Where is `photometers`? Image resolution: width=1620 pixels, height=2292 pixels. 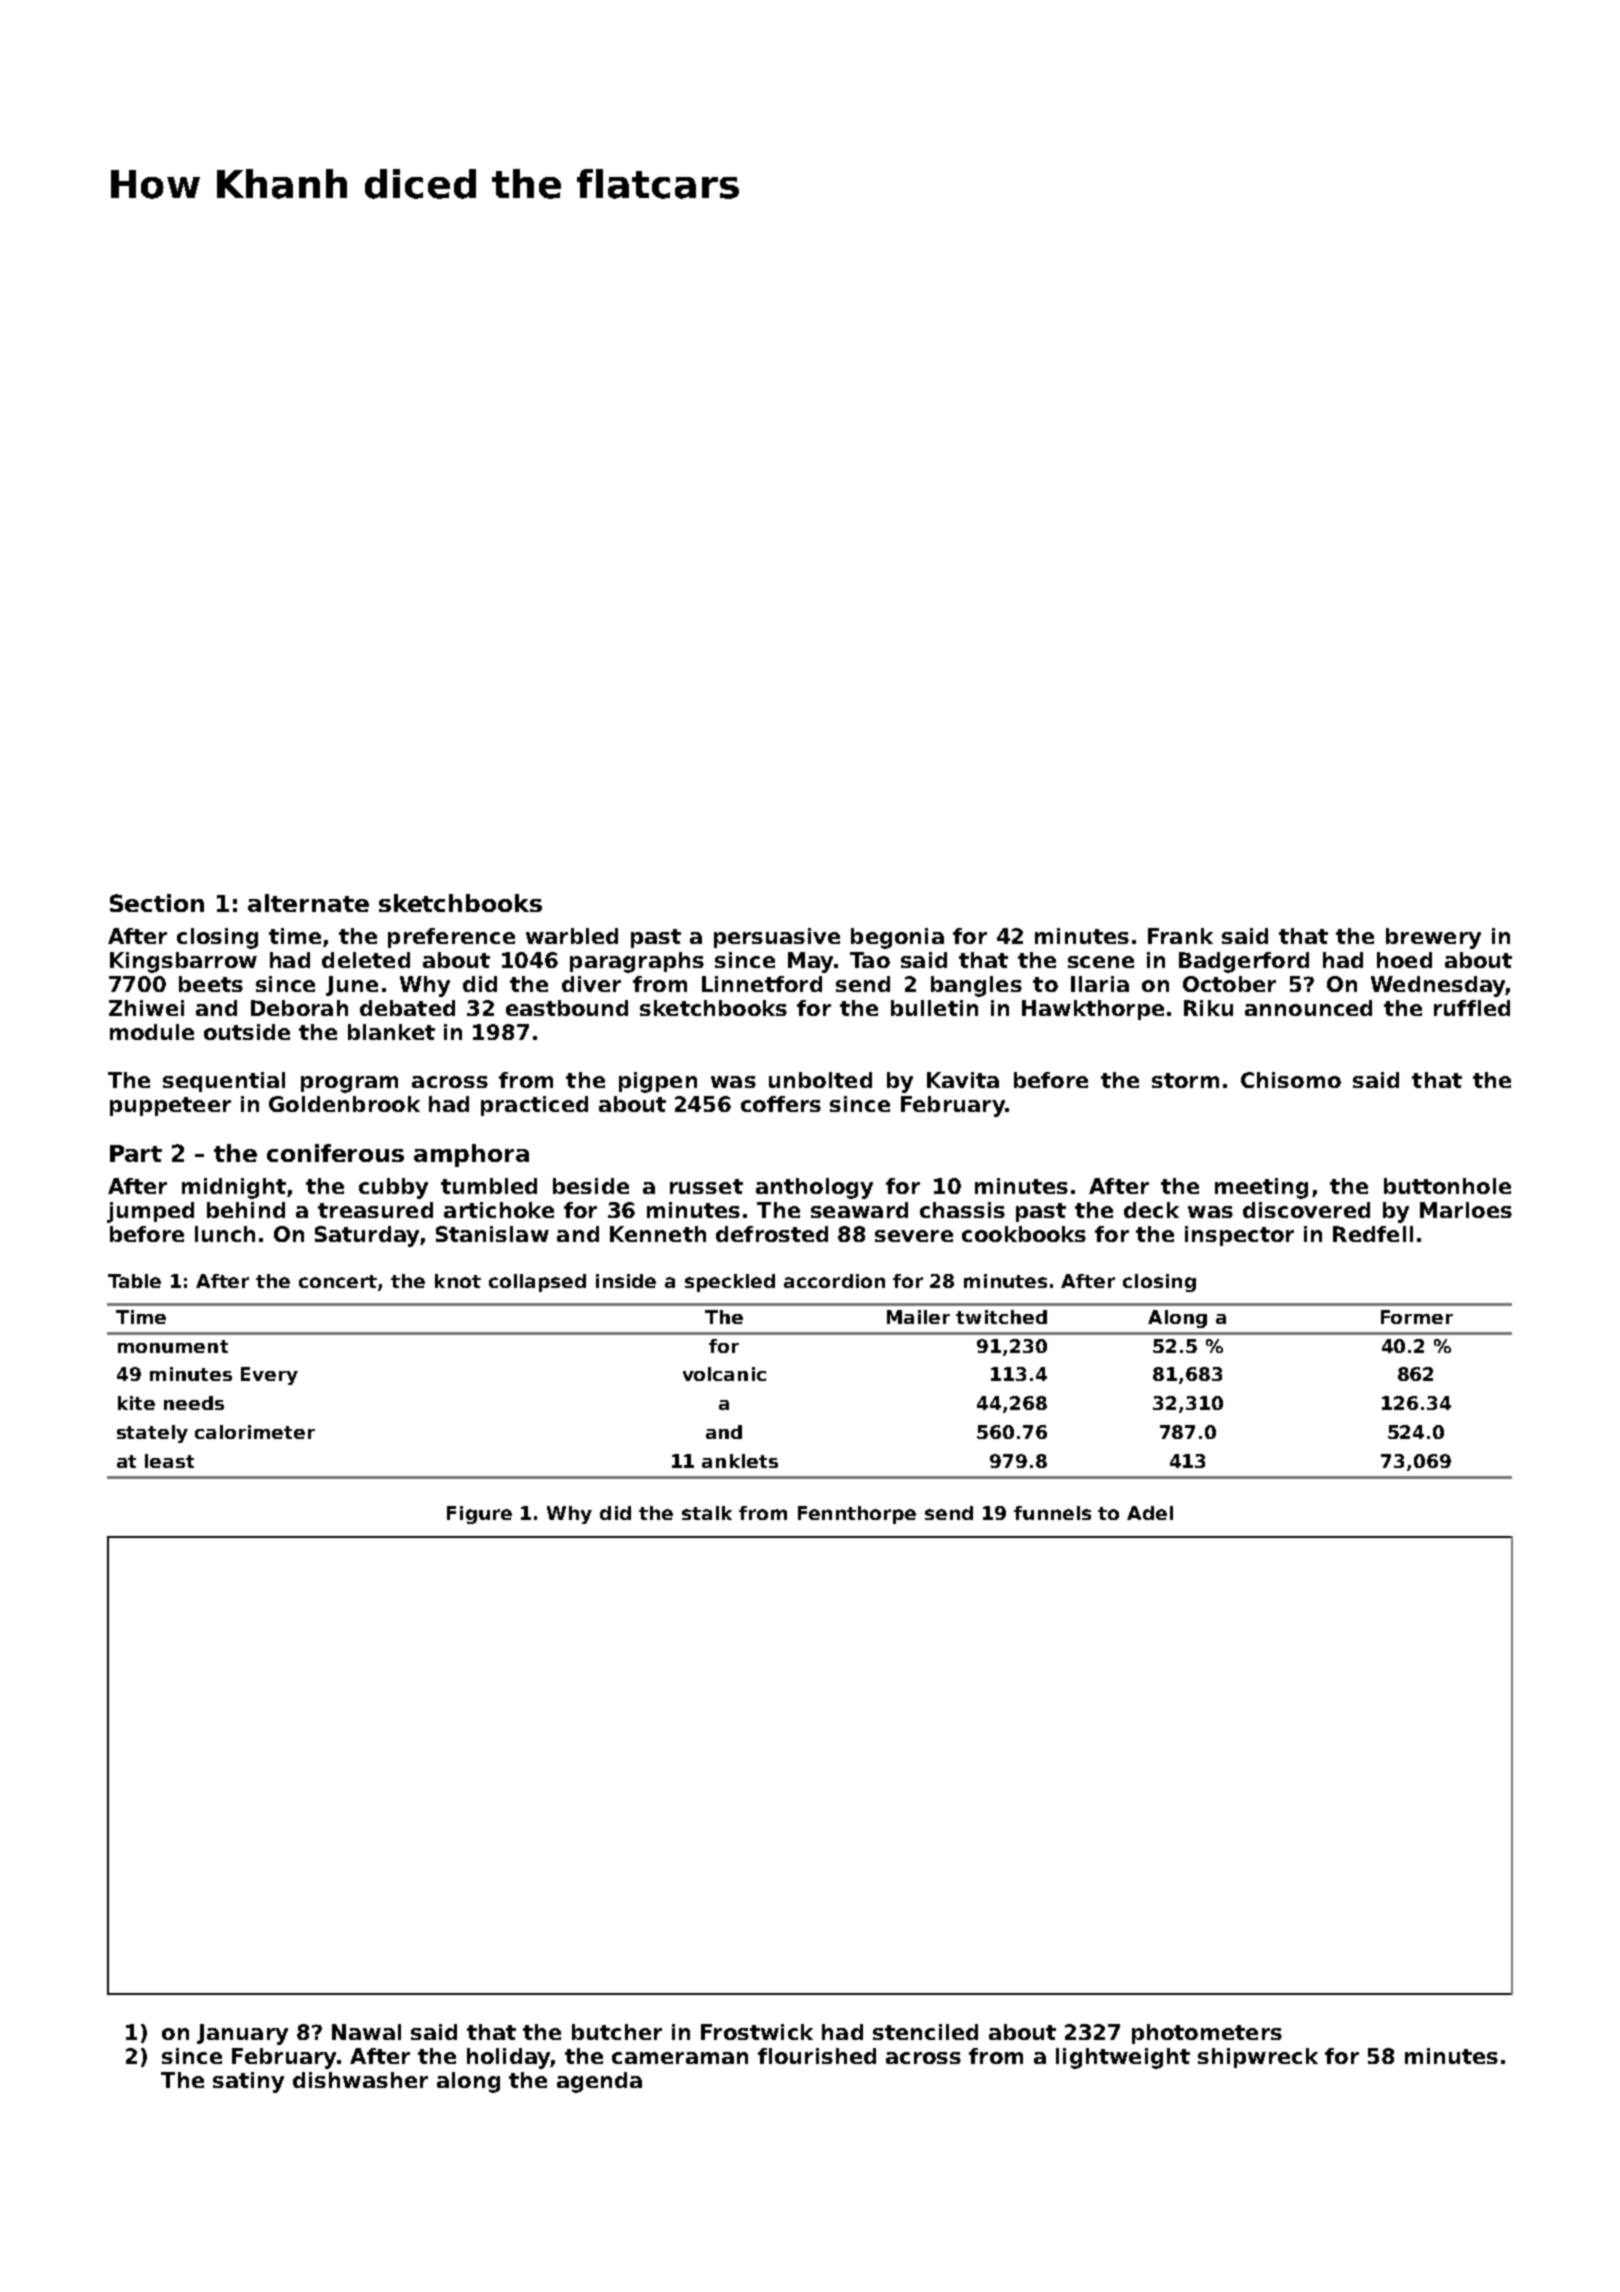 photometers is located at coordinates (1207, 2034).
